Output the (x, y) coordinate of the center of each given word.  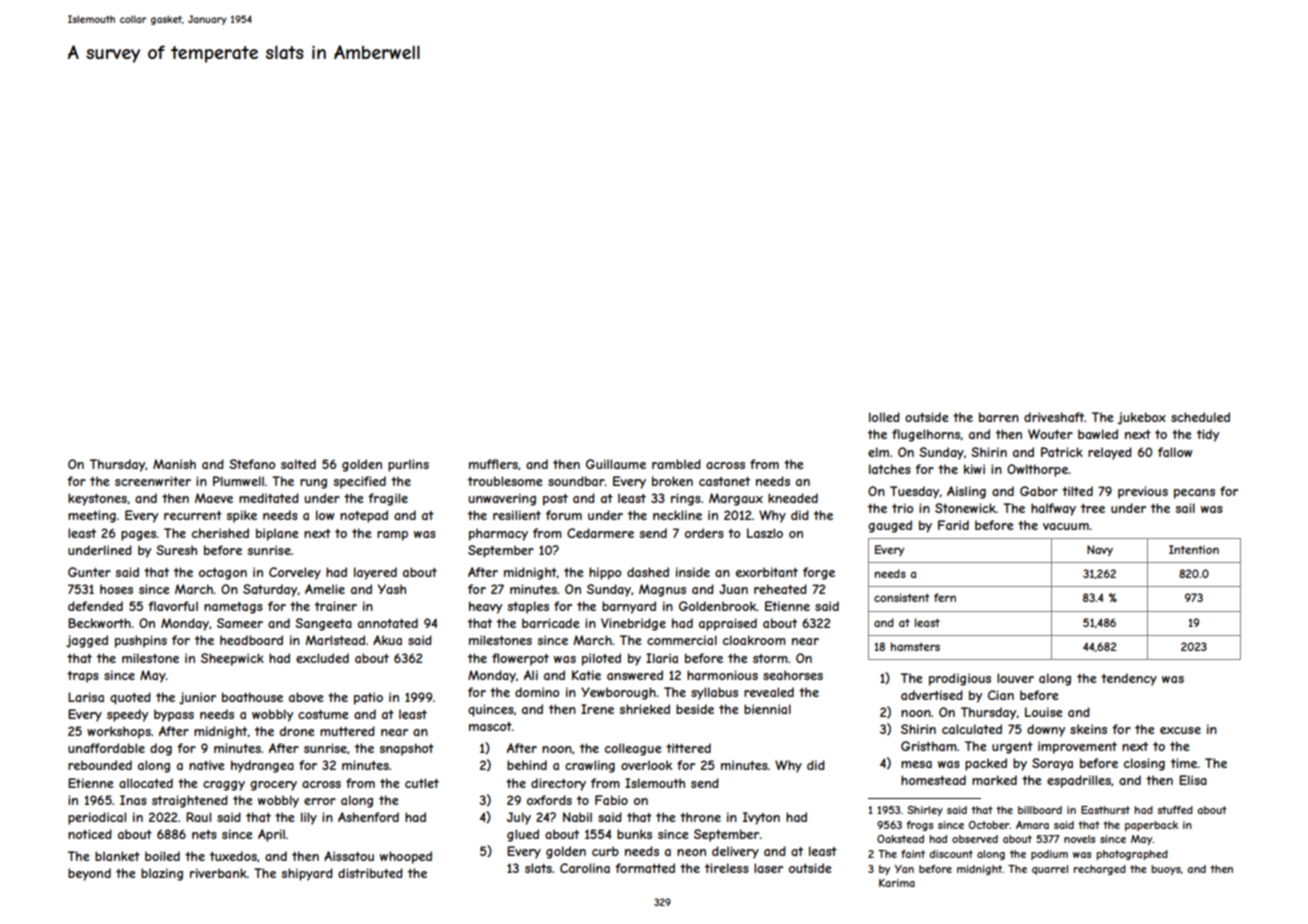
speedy (127, 715)
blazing (162, 874)
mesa (916, 764)
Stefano (252, 464)
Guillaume (616, 464)
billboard (1040, 810)
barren (999, 417)
